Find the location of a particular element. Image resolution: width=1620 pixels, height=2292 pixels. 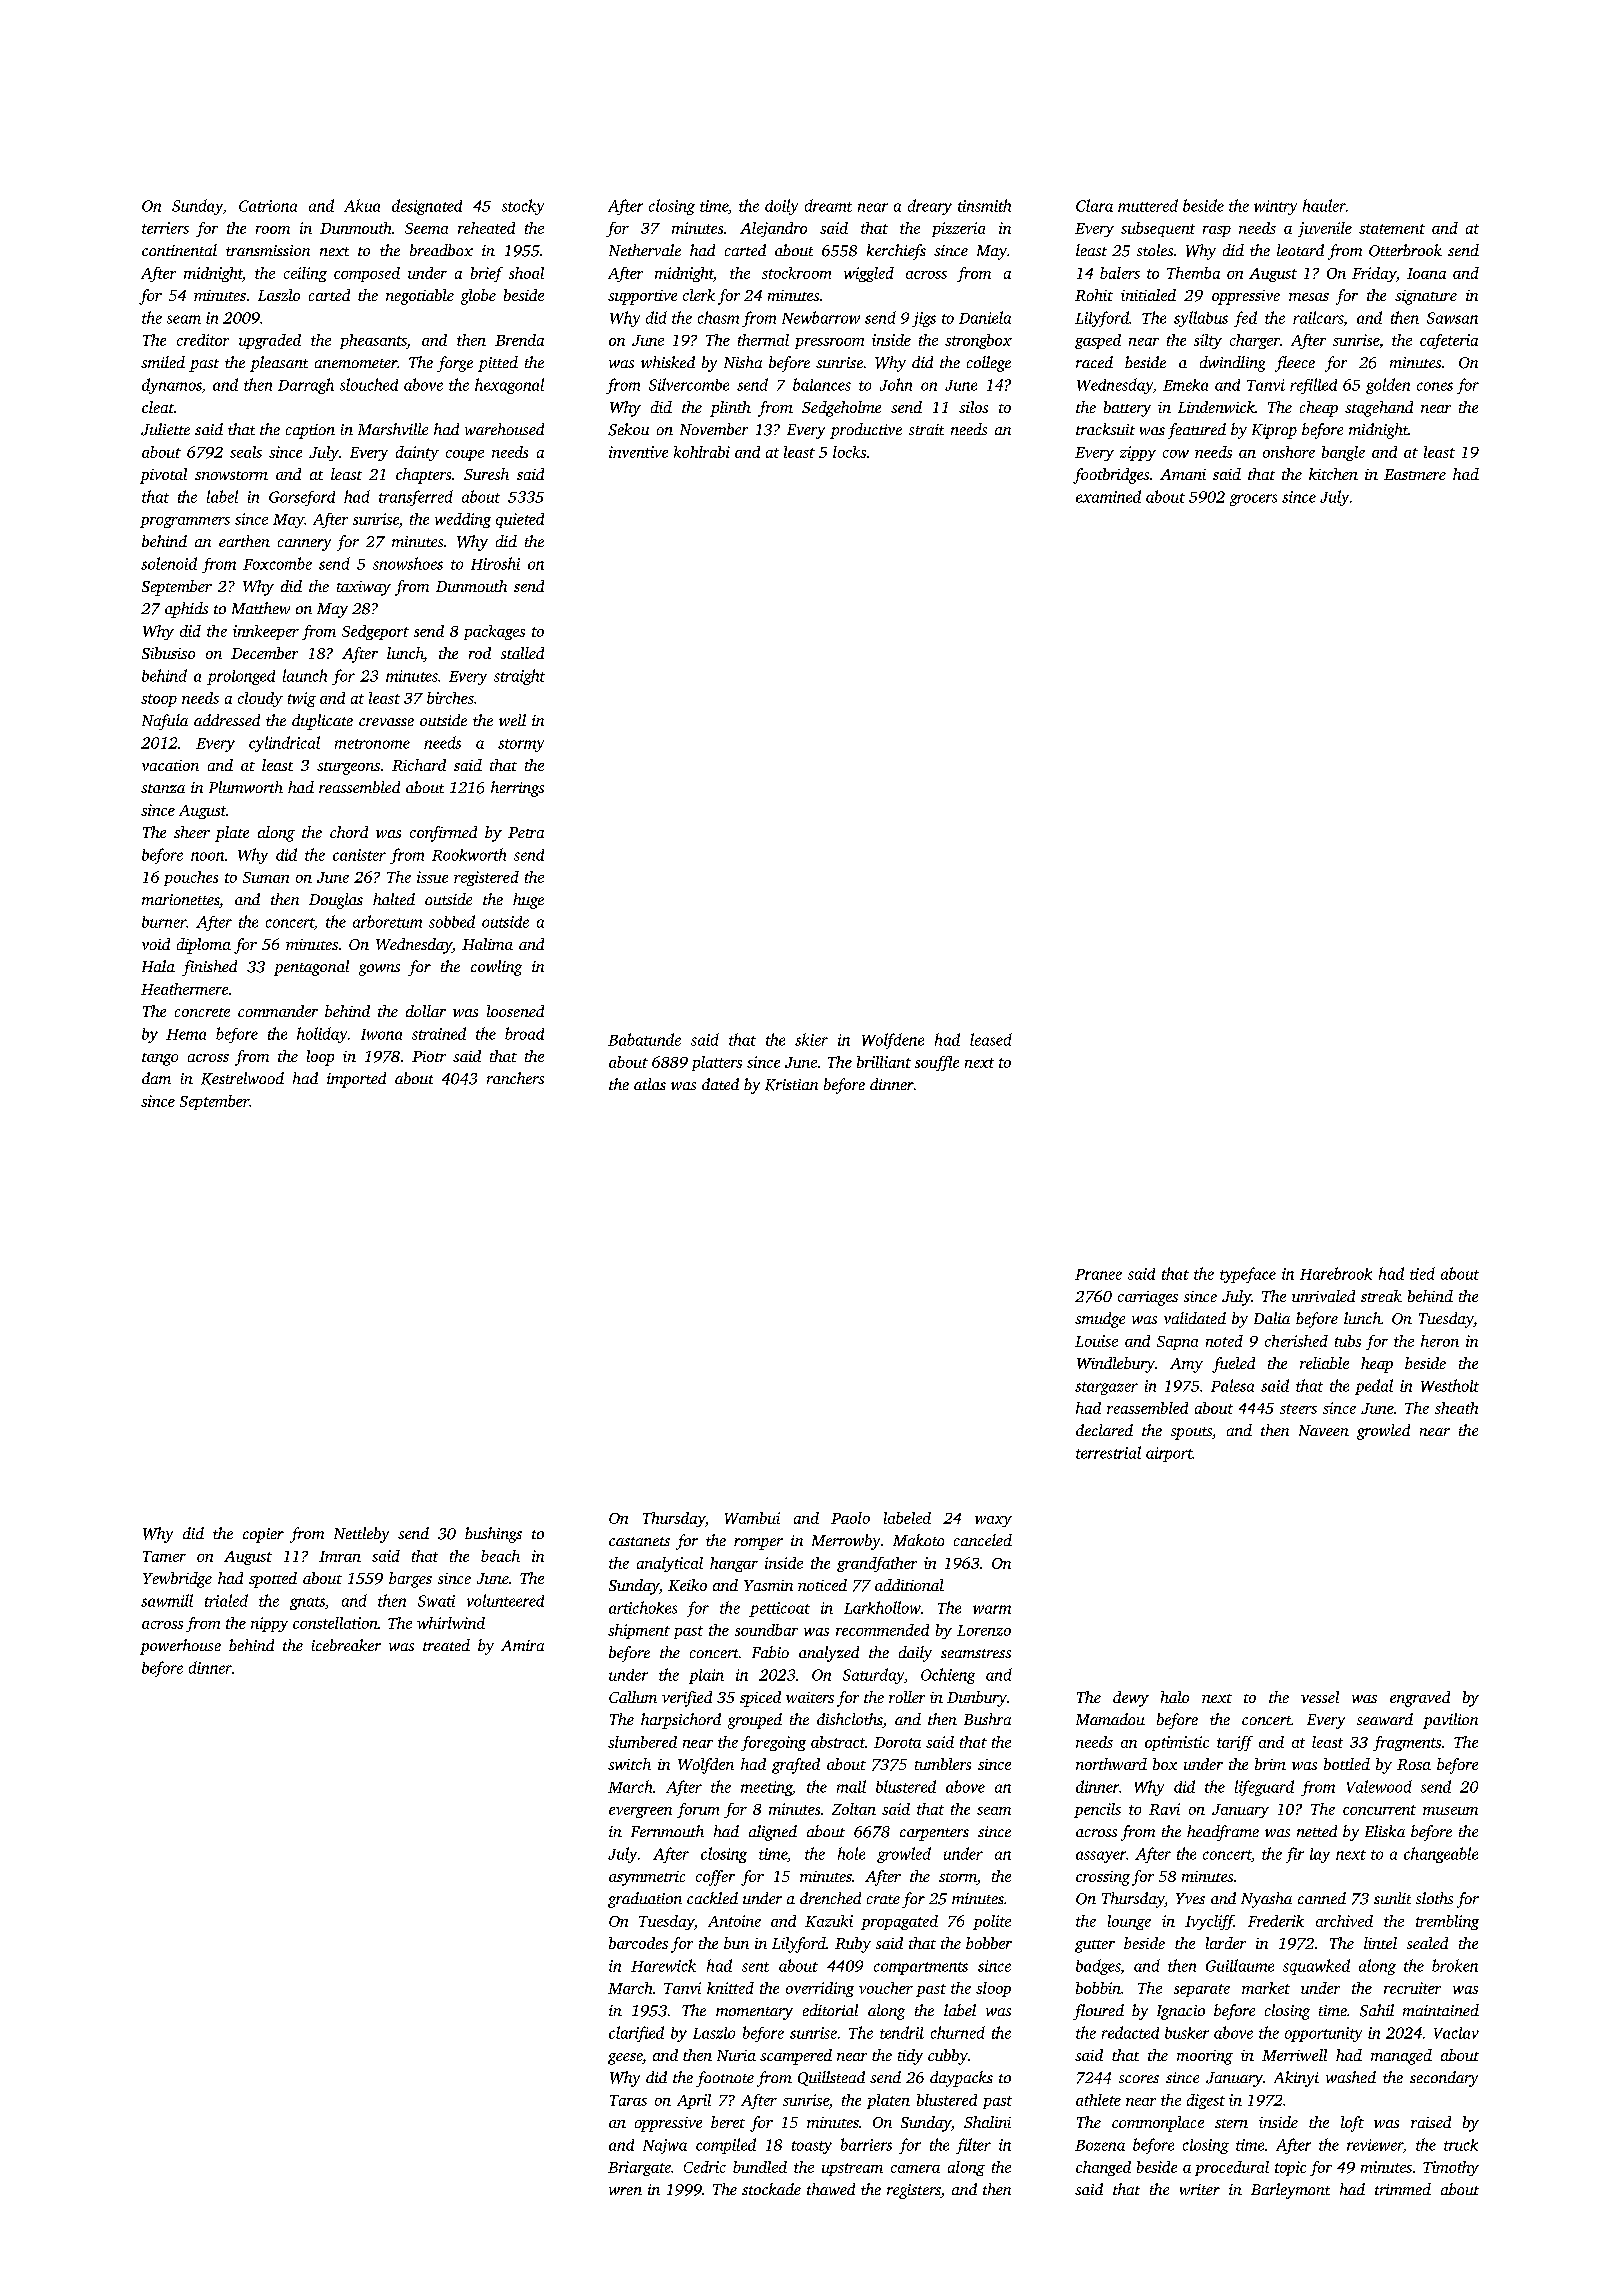

pavilion is located at coordinates (1450, 1721).
